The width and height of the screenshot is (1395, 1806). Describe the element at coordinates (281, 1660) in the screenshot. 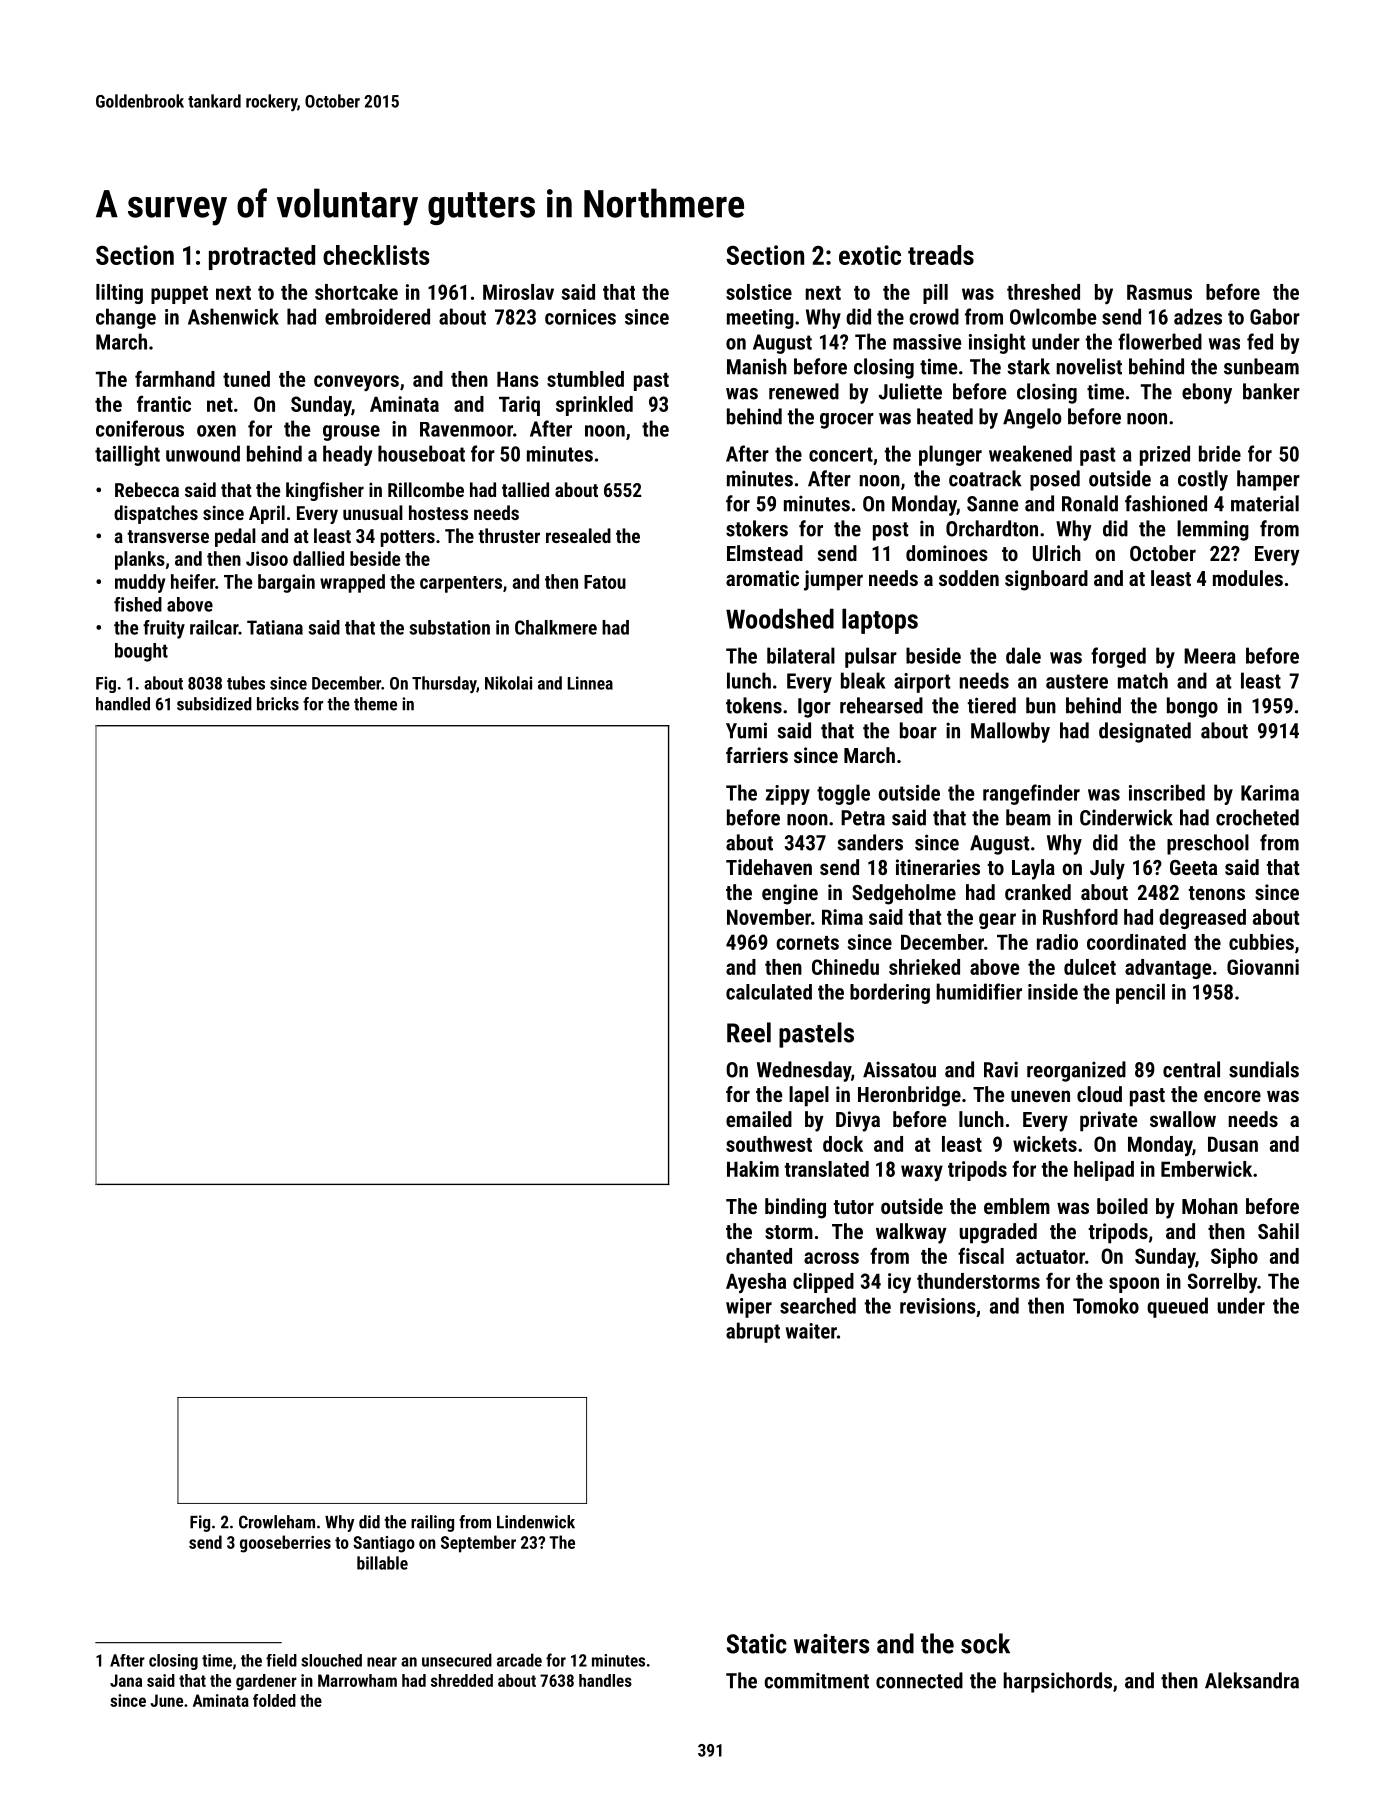

I see `field` at that location.
